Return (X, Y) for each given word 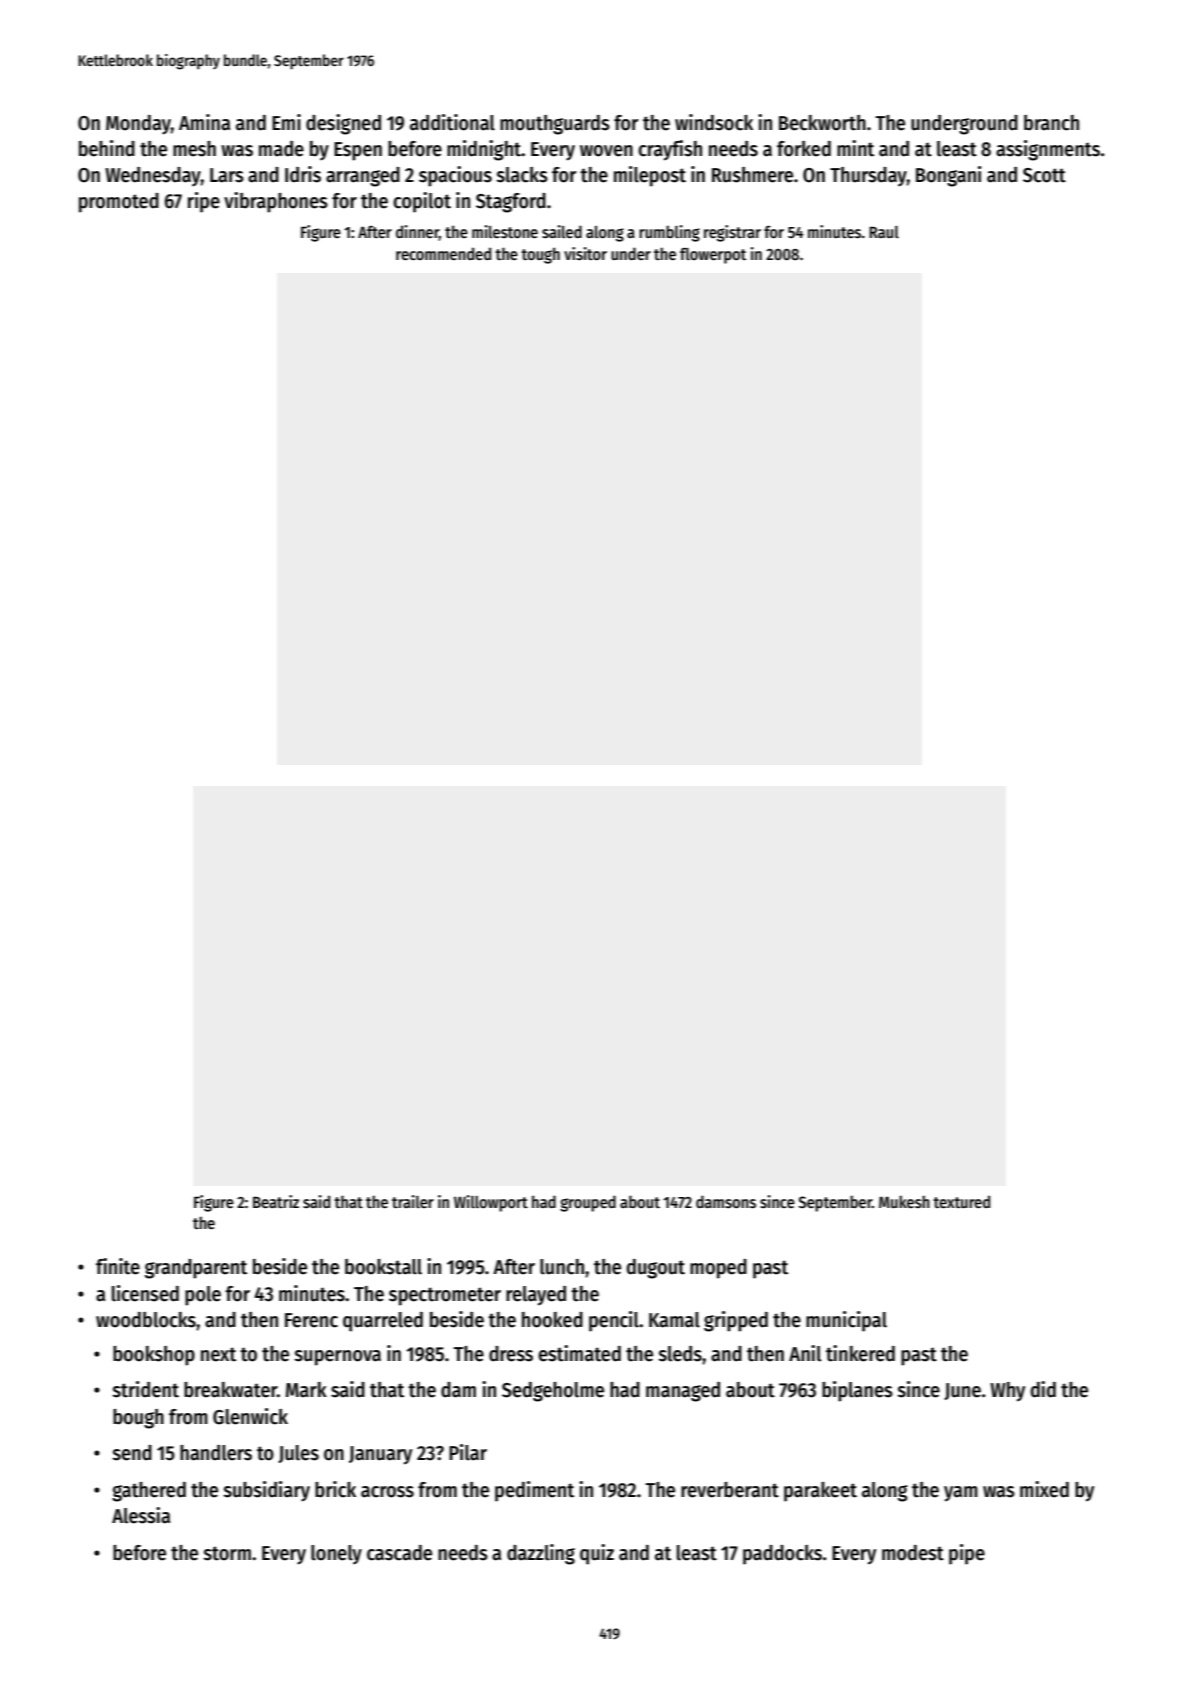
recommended (443, 253)
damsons (726, 1202)
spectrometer (445, 1296)
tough (540, 255)
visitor (585, 254)
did (1043, 1389)
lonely (336, 1554)
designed (343, 124)
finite (118, 1266)
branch (1051, 123)
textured (961, 1201)
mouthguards (555, 125)
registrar (732, 233)
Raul (884, 232)
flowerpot (713, 256)
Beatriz (276, 1201)
